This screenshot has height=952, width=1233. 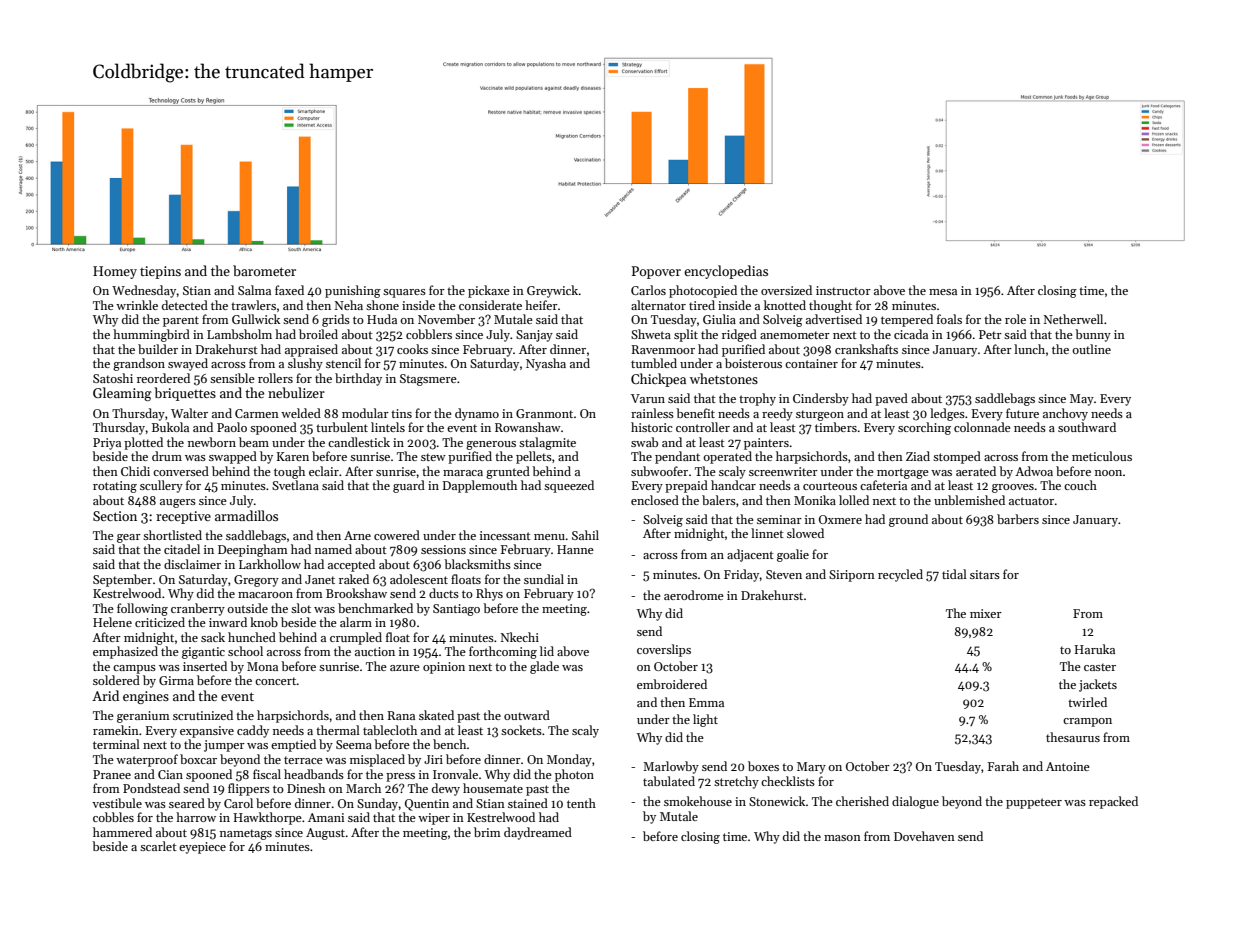 What do you see at coordinates (943, 292) in the screenshot?
I see `mesa` at bounding box center [943, 292].
